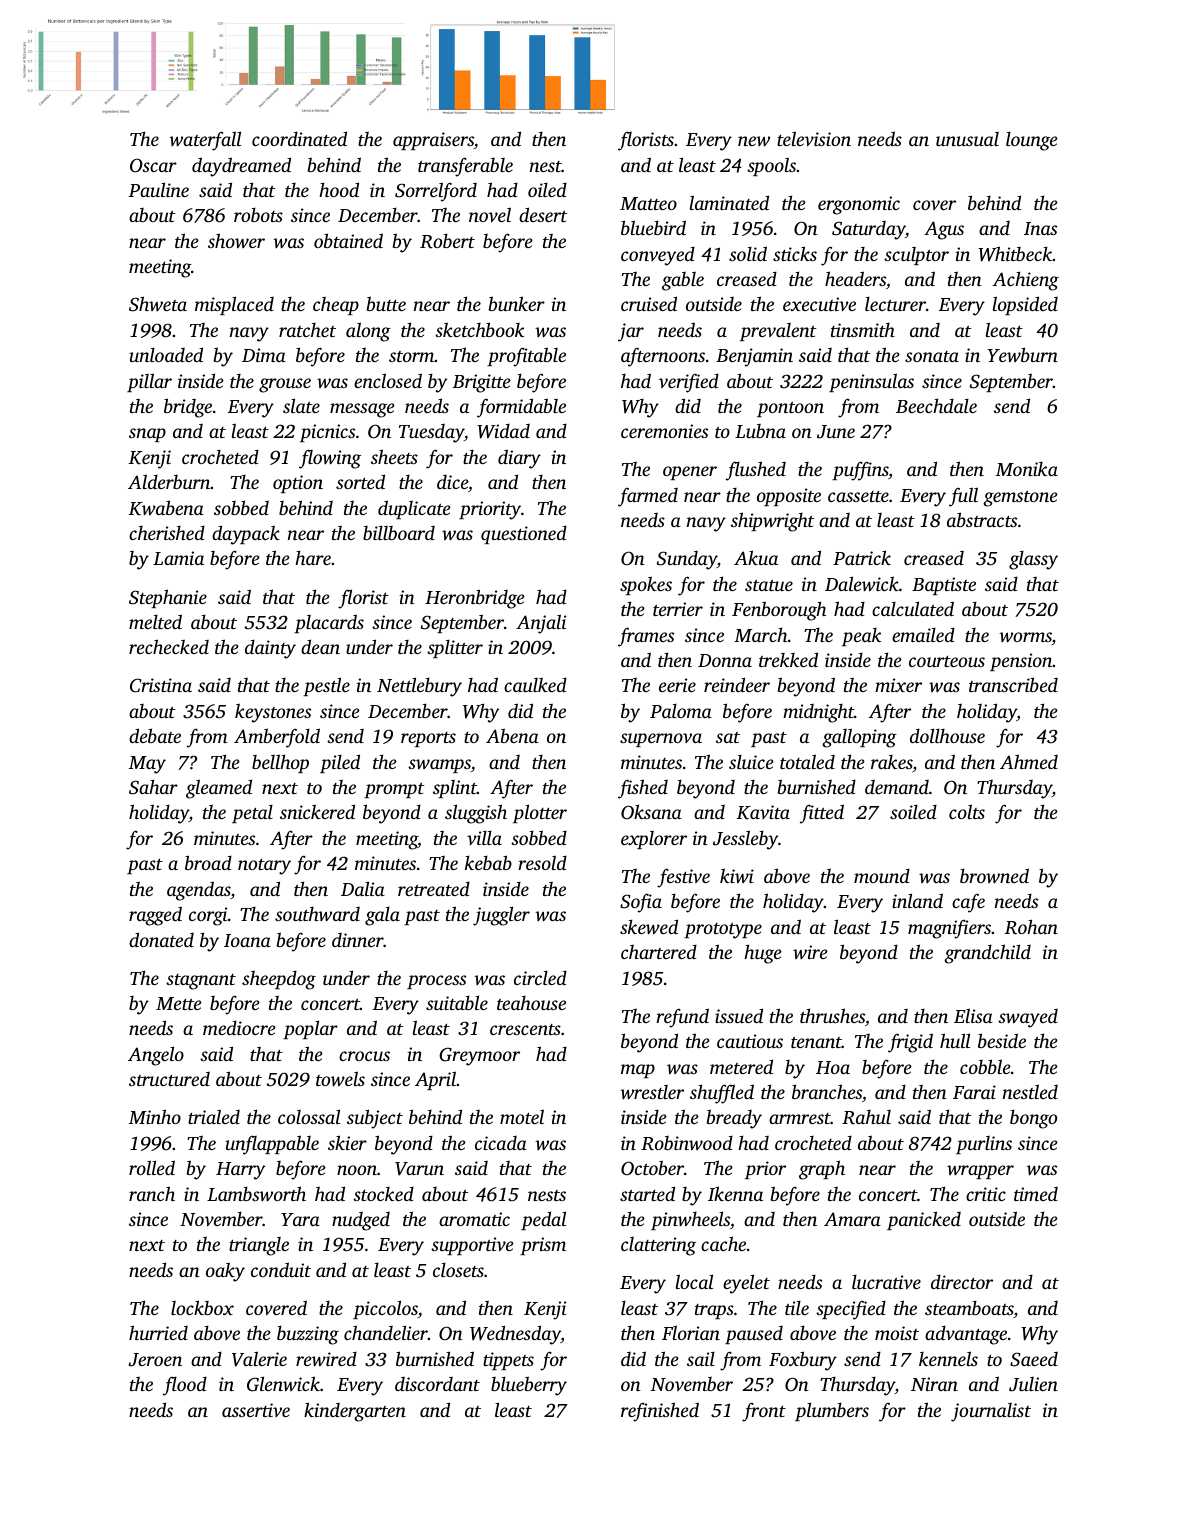 The image size is (1187, 1536). I want to click on verified, so click(689, 383).
